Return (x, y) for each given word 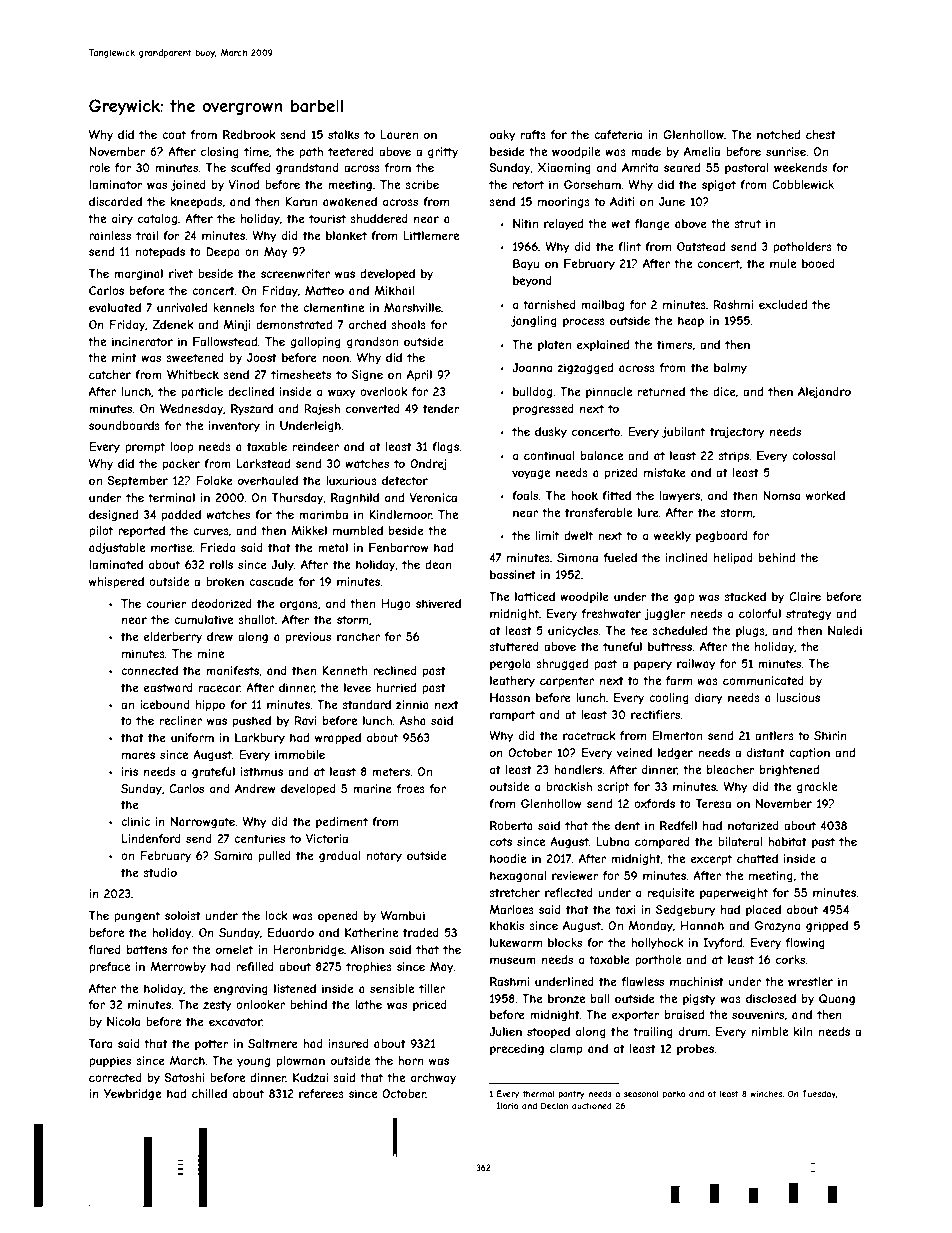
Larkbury (260, 739)
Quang (837, 1000)
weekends (800, 167)
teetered (351, 151)
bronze (566, 998)
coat (174, 134)
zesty (217, 1006)
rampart (512, 715)
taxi (625, 909)
